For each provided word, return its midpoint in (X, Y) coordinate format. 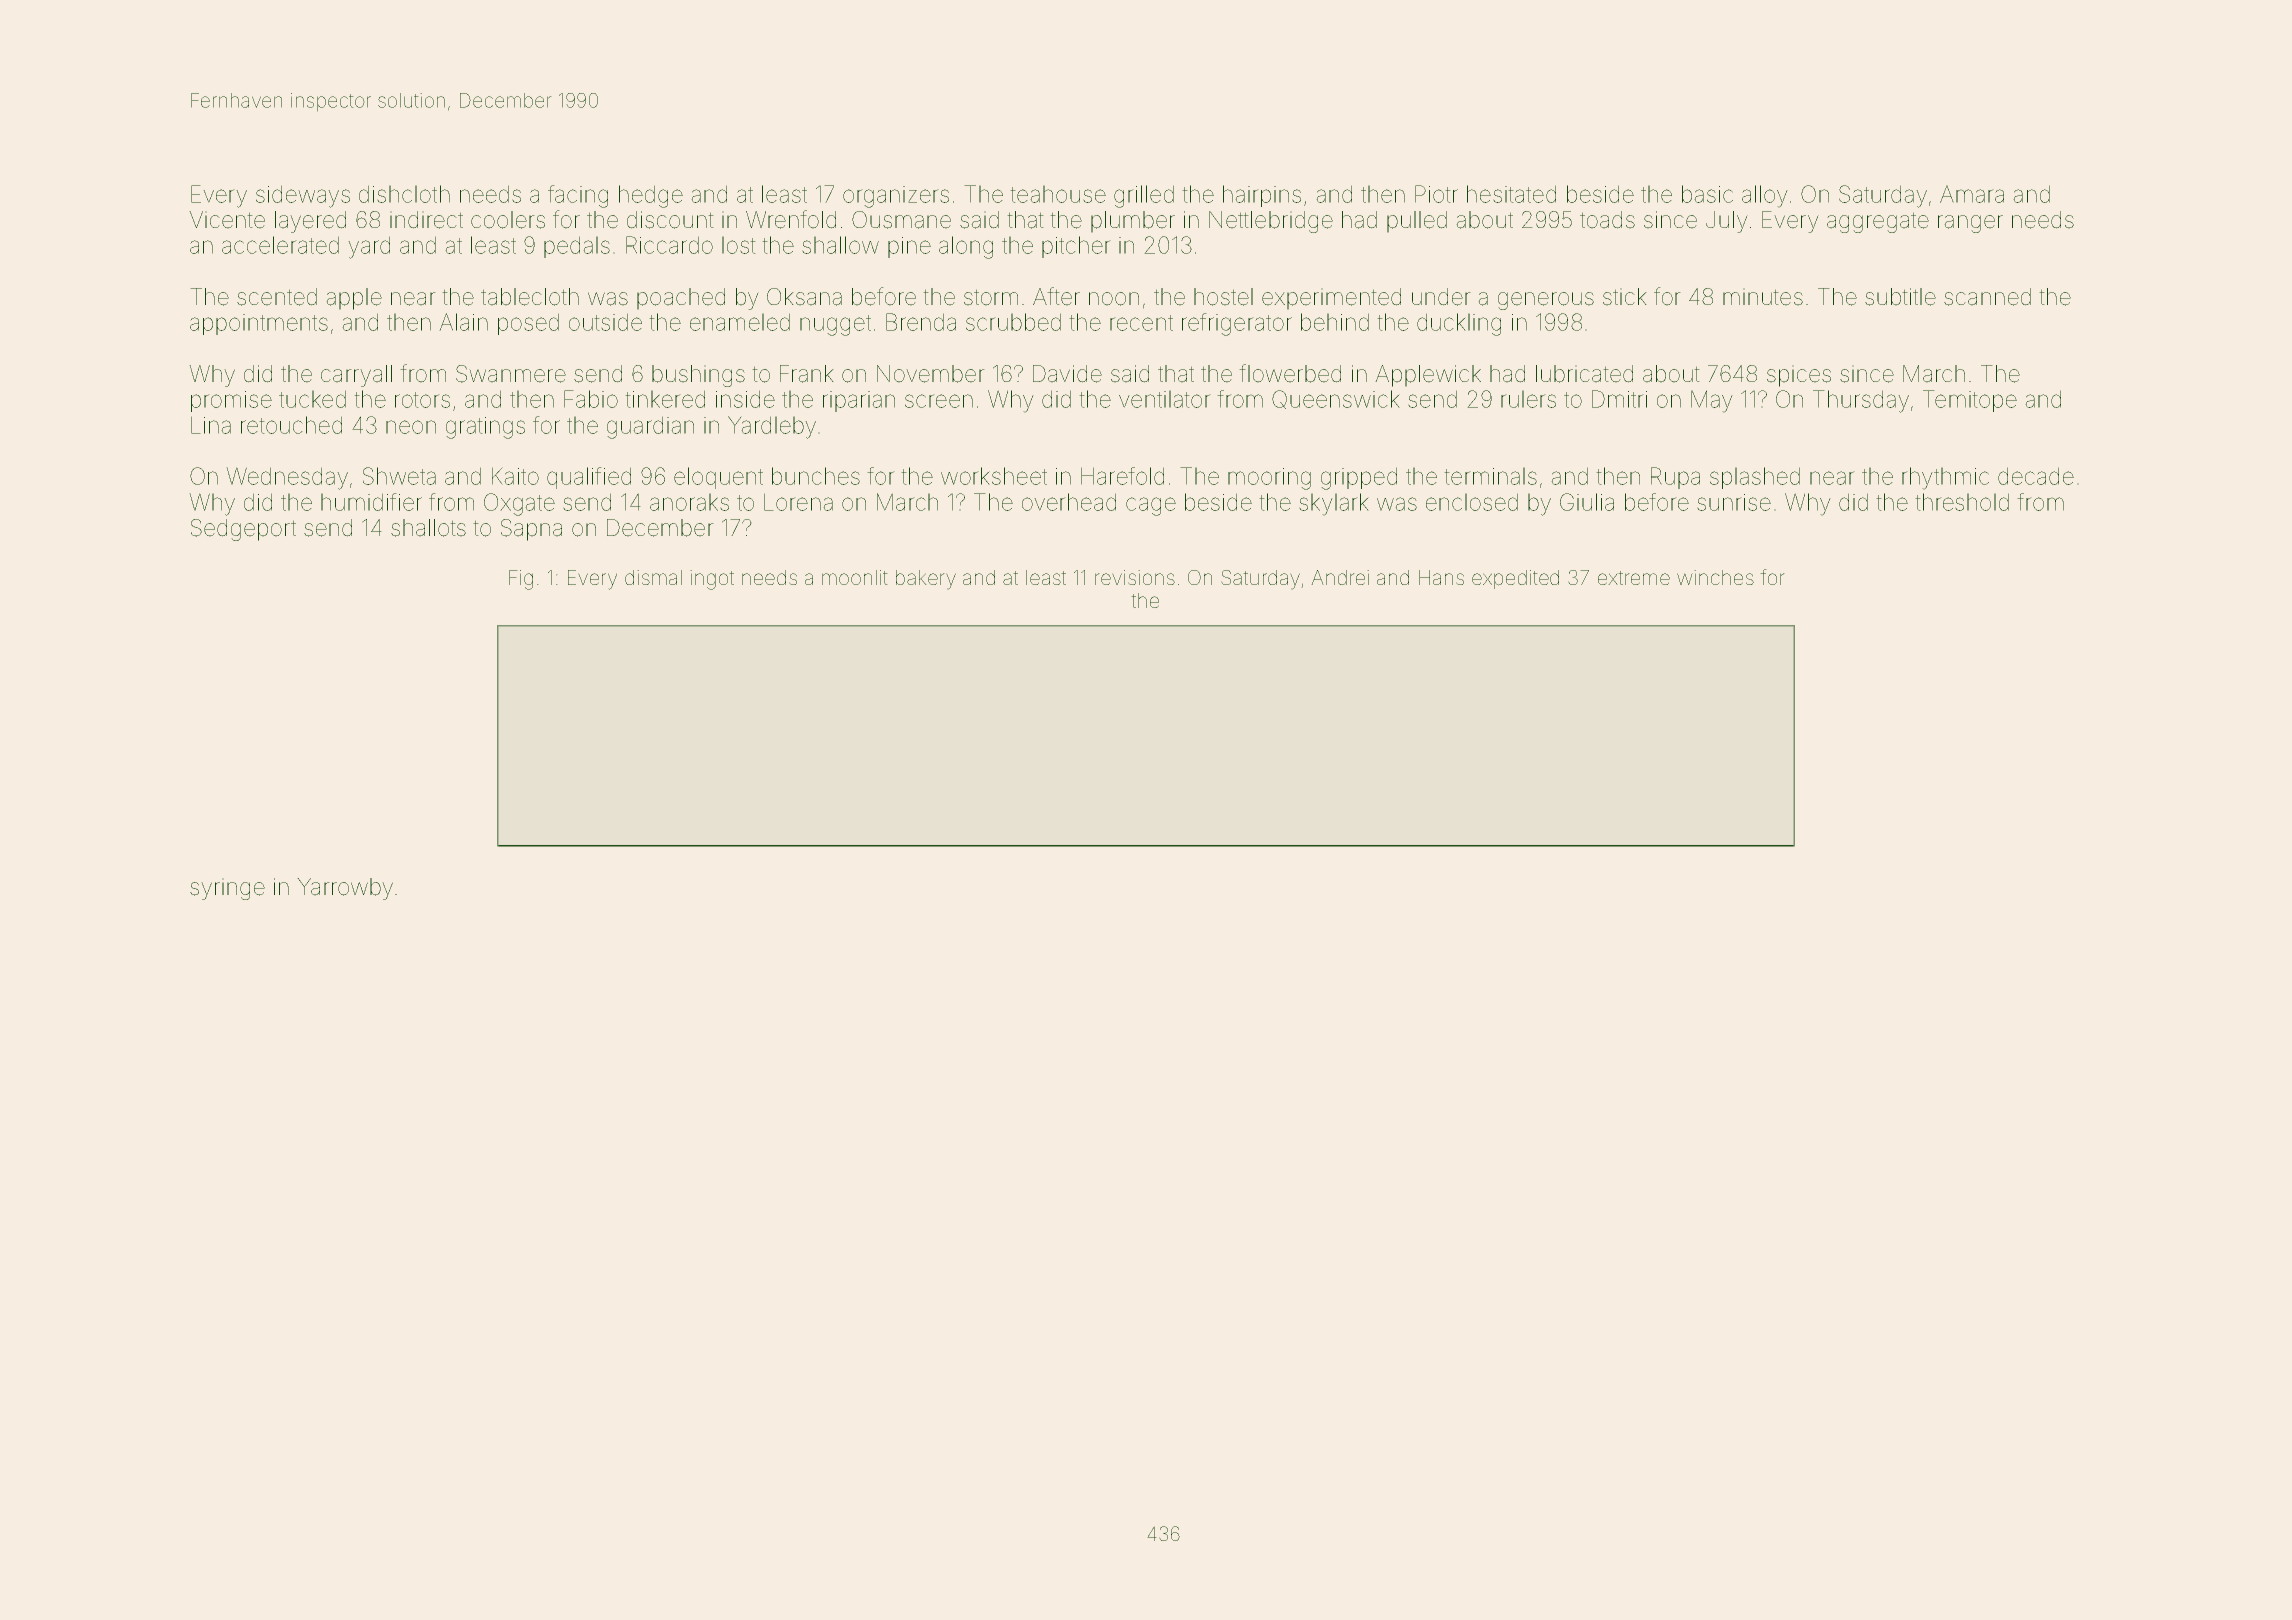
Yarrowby (345, 889)
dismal (653, 577)
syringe (227, 891)
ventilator (1164, 399)
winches (1715, 577)
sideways (303, 197)
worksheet (994, 476)
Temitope (1970, 401)
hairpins (1262, 196)
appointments (259, 324)
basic (1707, 194)
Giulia (1587, 502)
